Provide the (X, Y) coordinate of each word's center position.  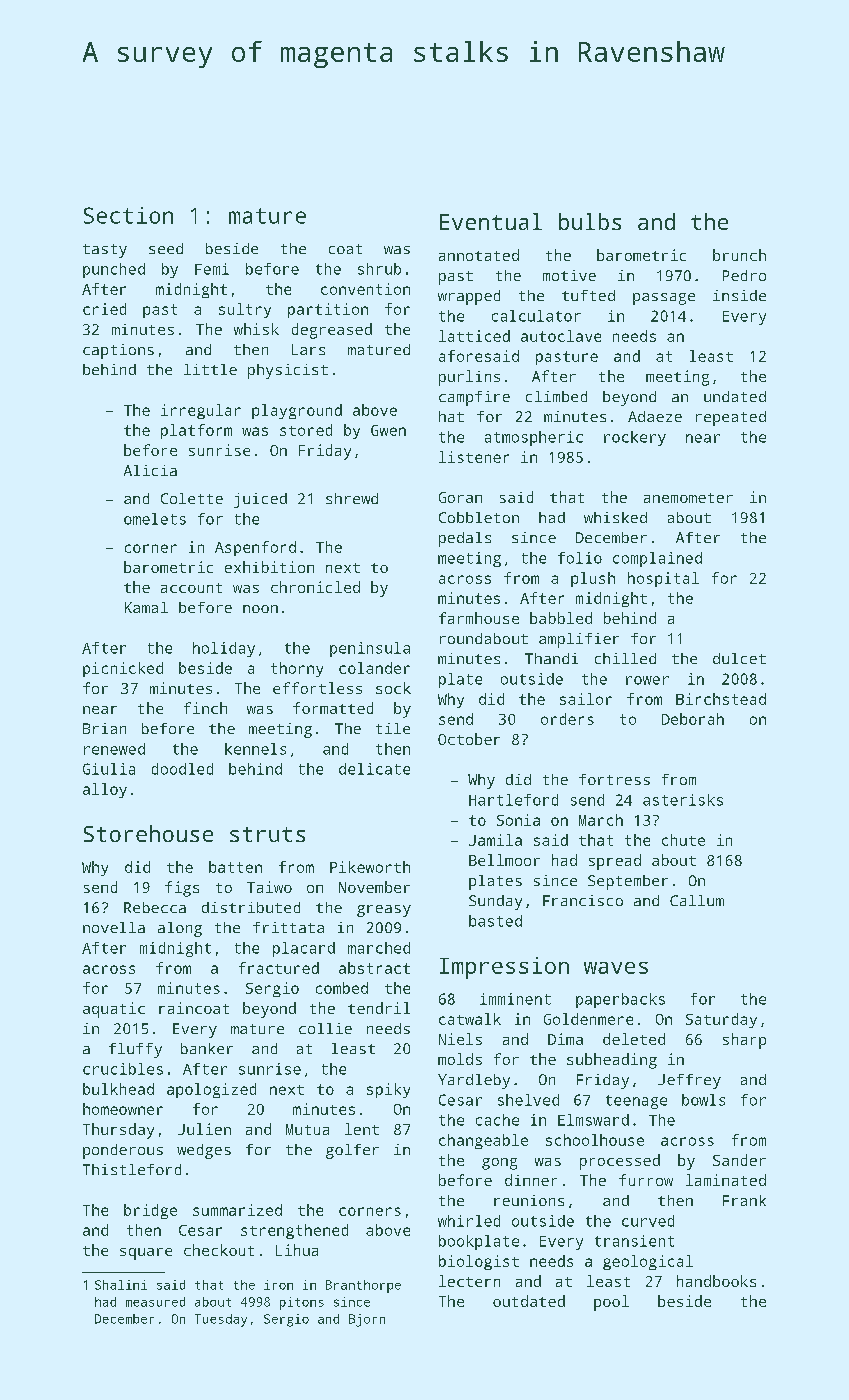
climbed (556, 396)
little (210, 369)
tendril (379, 1008)
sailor (586, 699)
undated (735, 396)
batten (235, 867)
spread (615, 862)
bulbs (590, 221)
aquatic (114, 1010)
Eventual (491, 221)
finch (205, 708)
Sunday (495, 902)
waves (616, 968)
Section (128, 215)
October (469, 739)
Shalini (121, 1285)
